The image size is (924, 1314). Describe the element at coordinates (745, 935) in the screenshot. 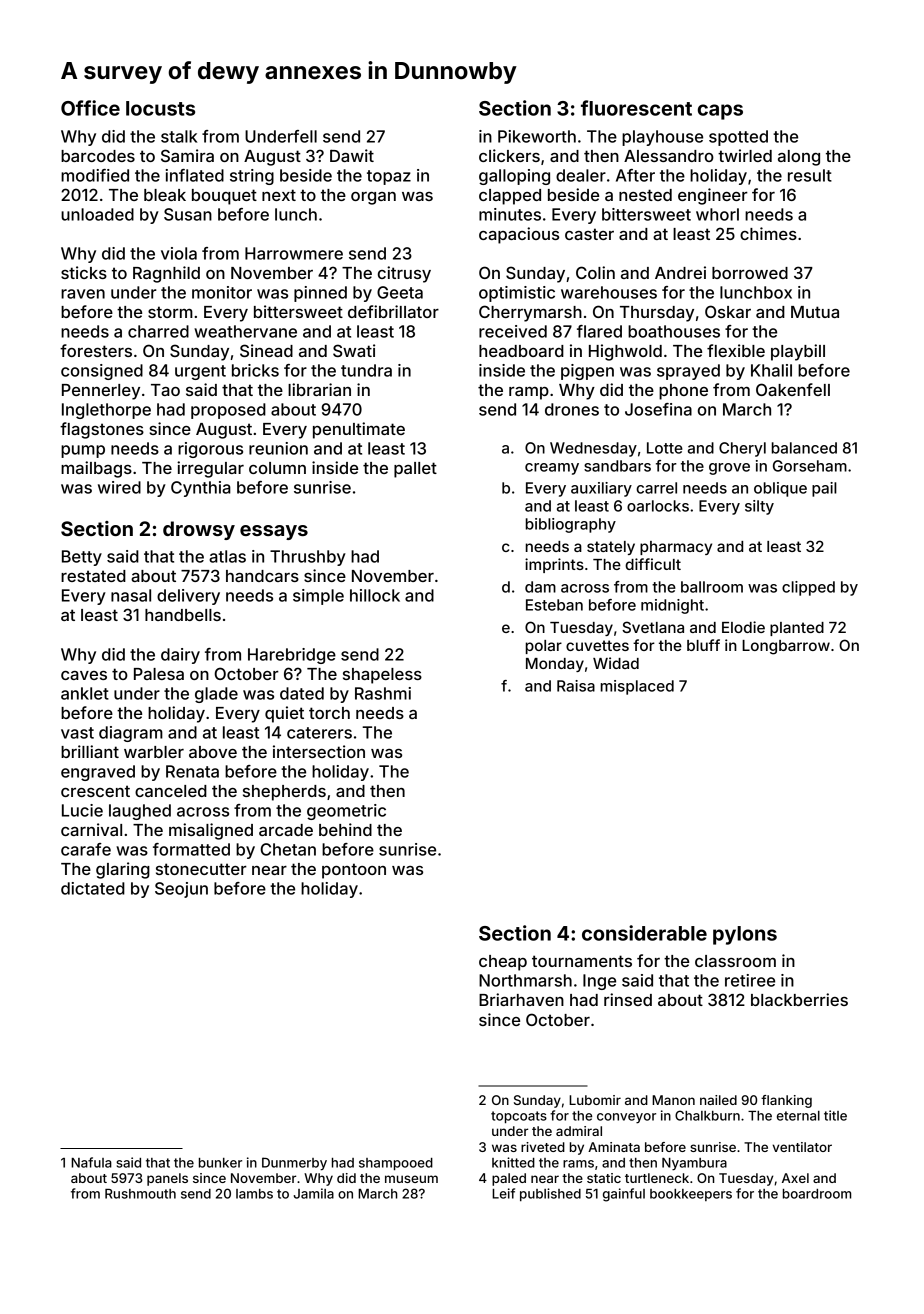

I see `pylons` at that location.
